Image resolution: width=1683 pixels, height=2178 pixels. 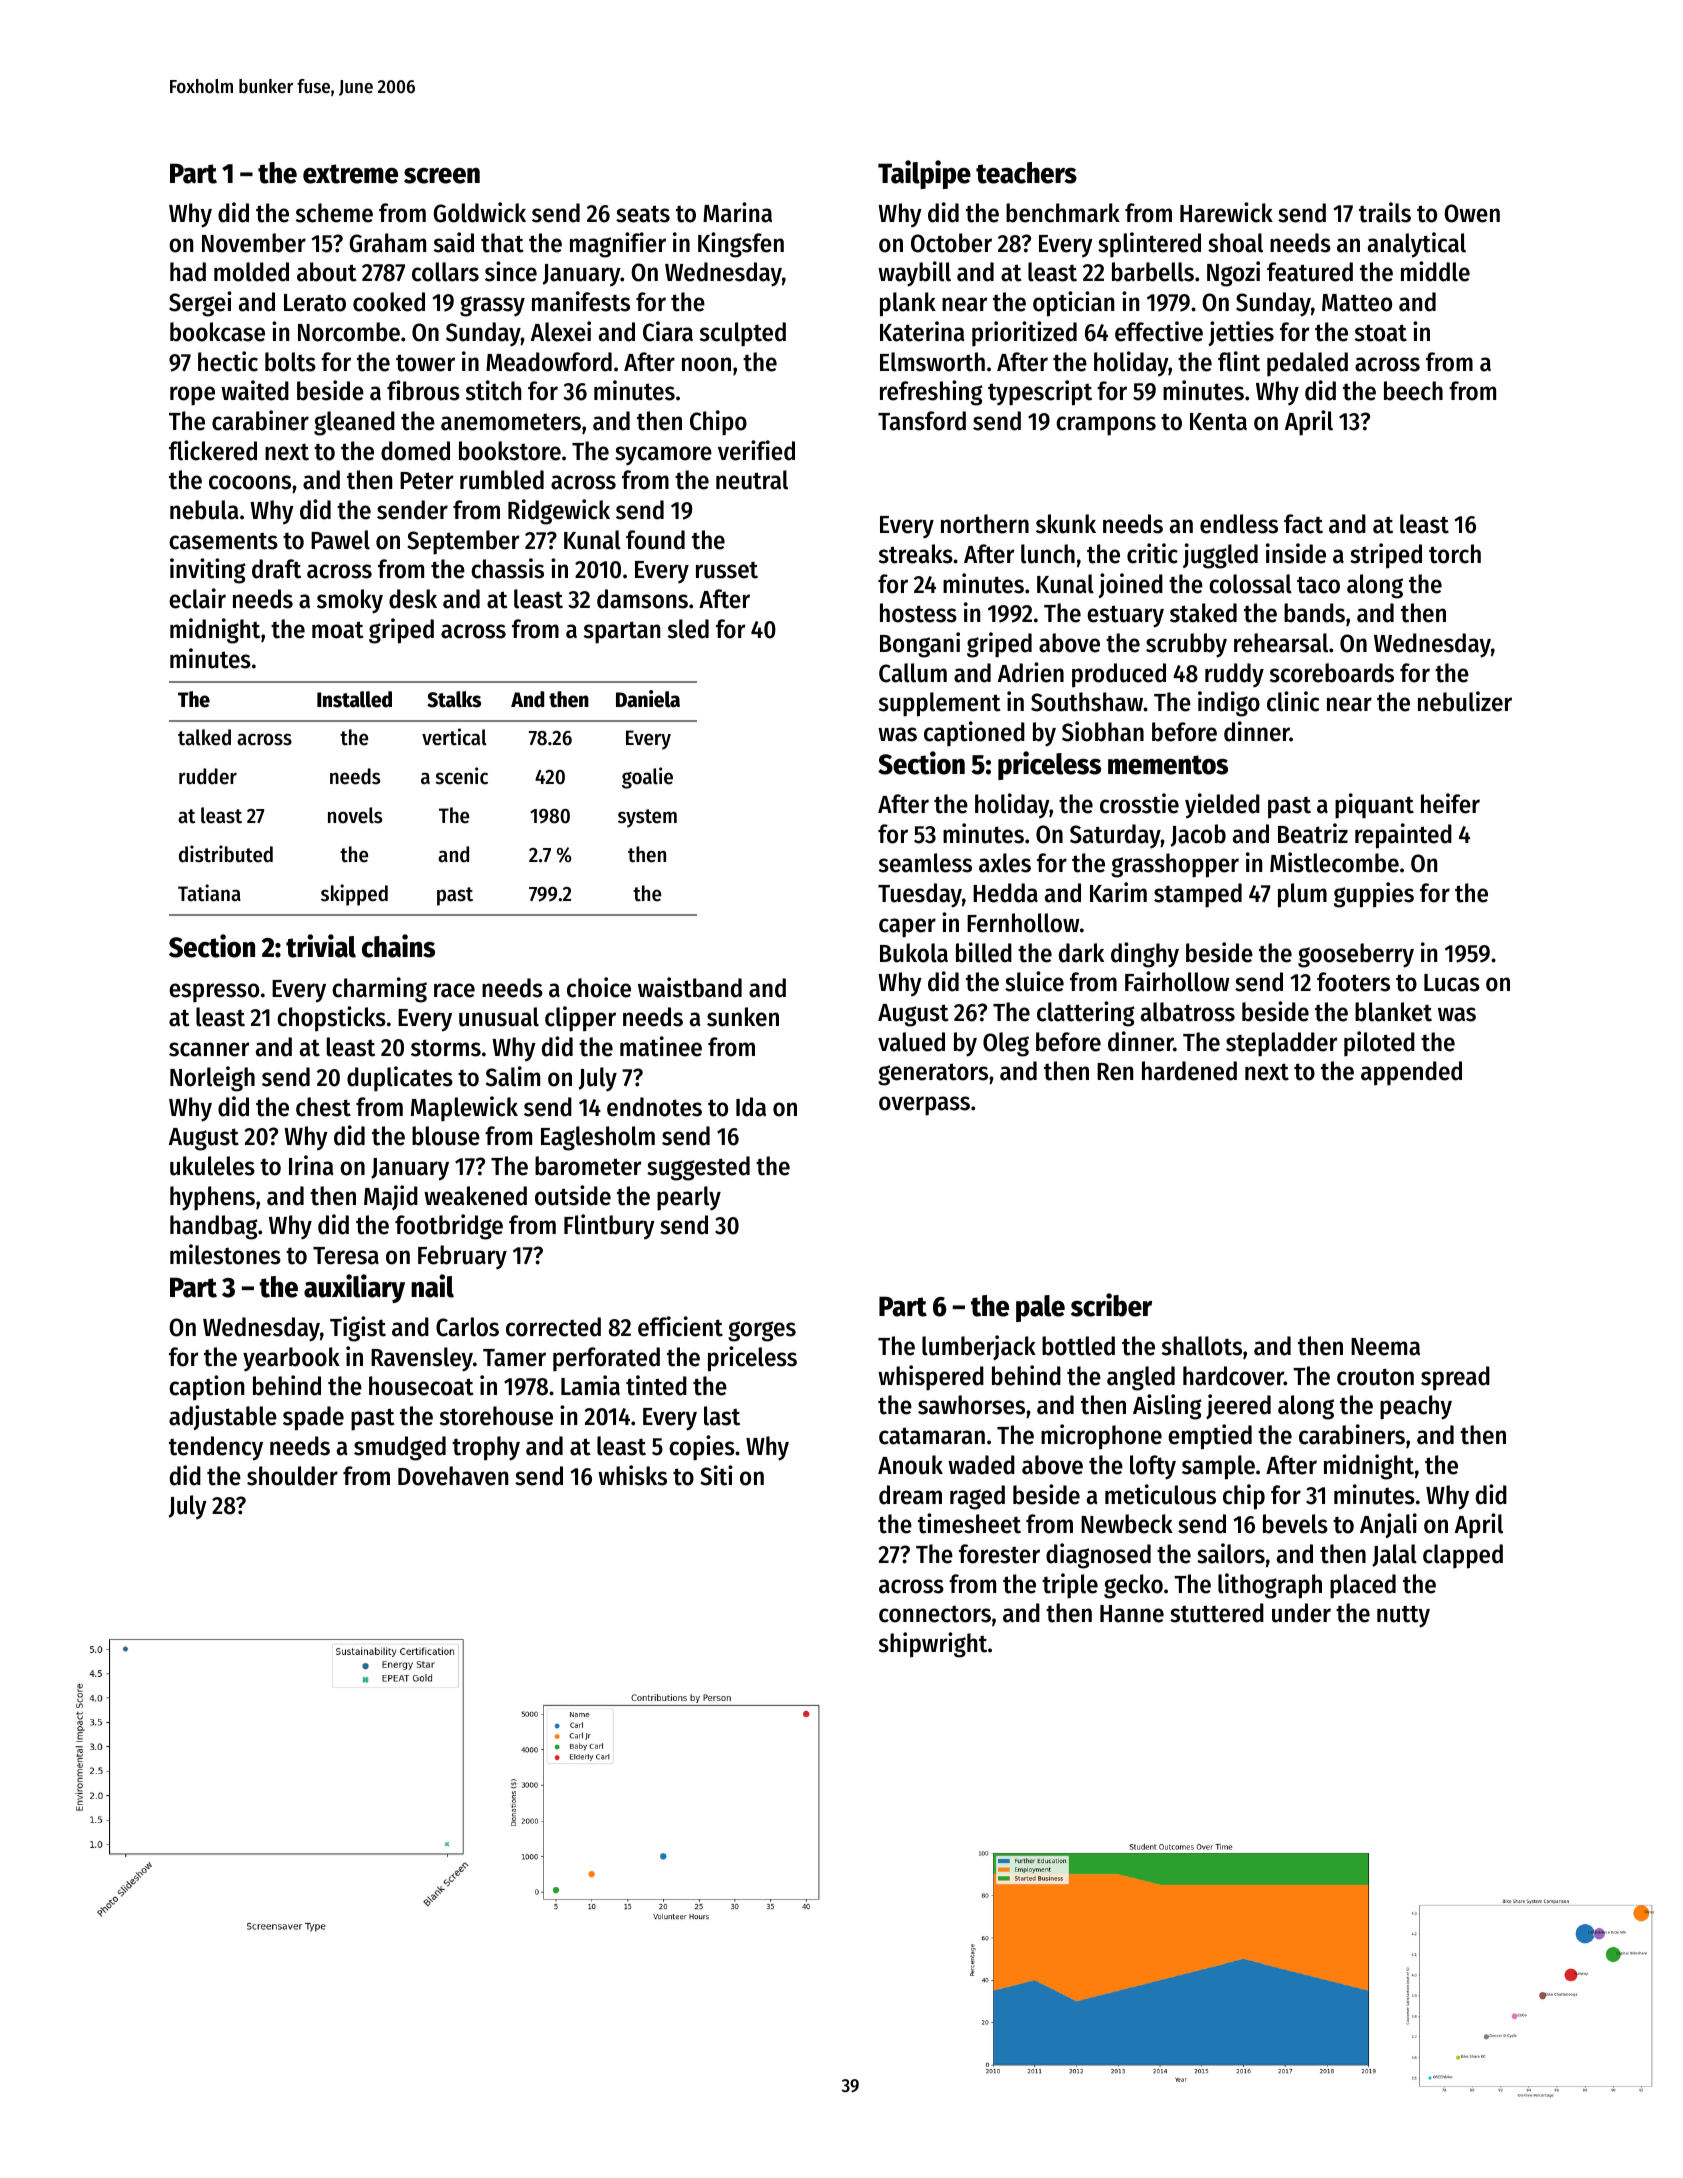 What do you see at coordinates (933, 1645) in the page?
I see `shipwright` at bounding box center [933, 1645].
